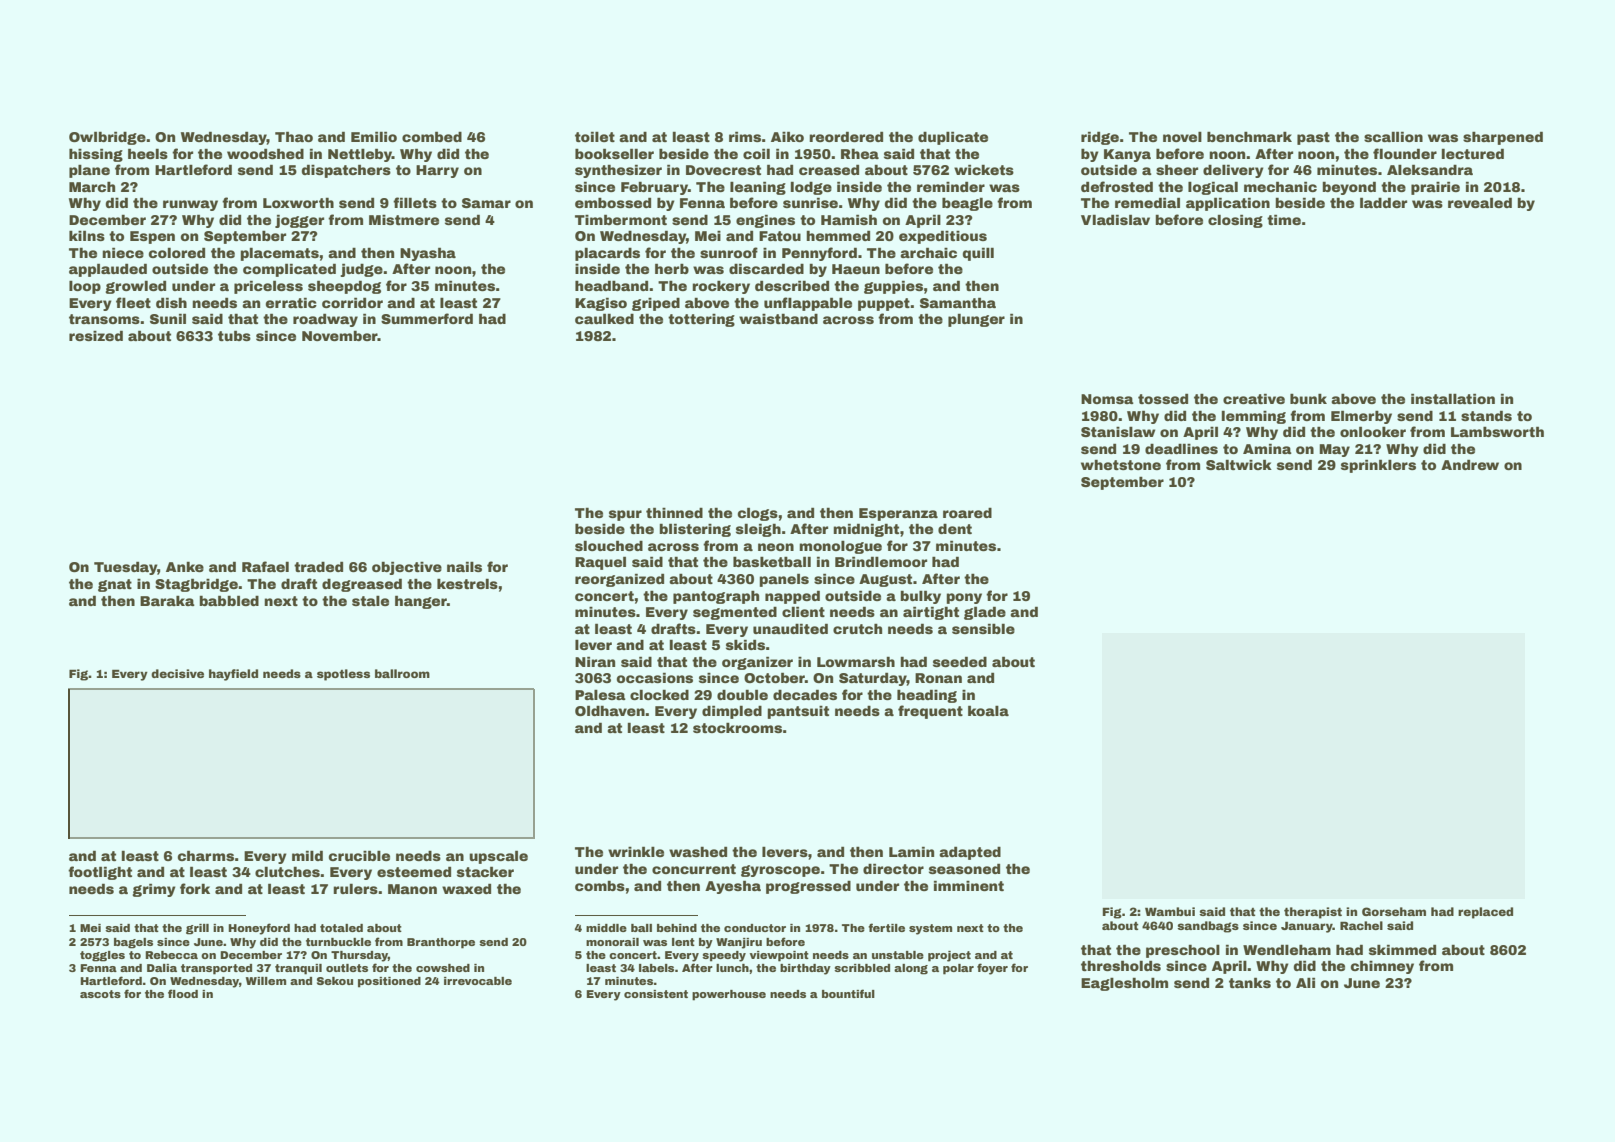 Image resolution: width=1615 pixels, height=1142 pixels. I want to click on runway, so click(190, 205).
